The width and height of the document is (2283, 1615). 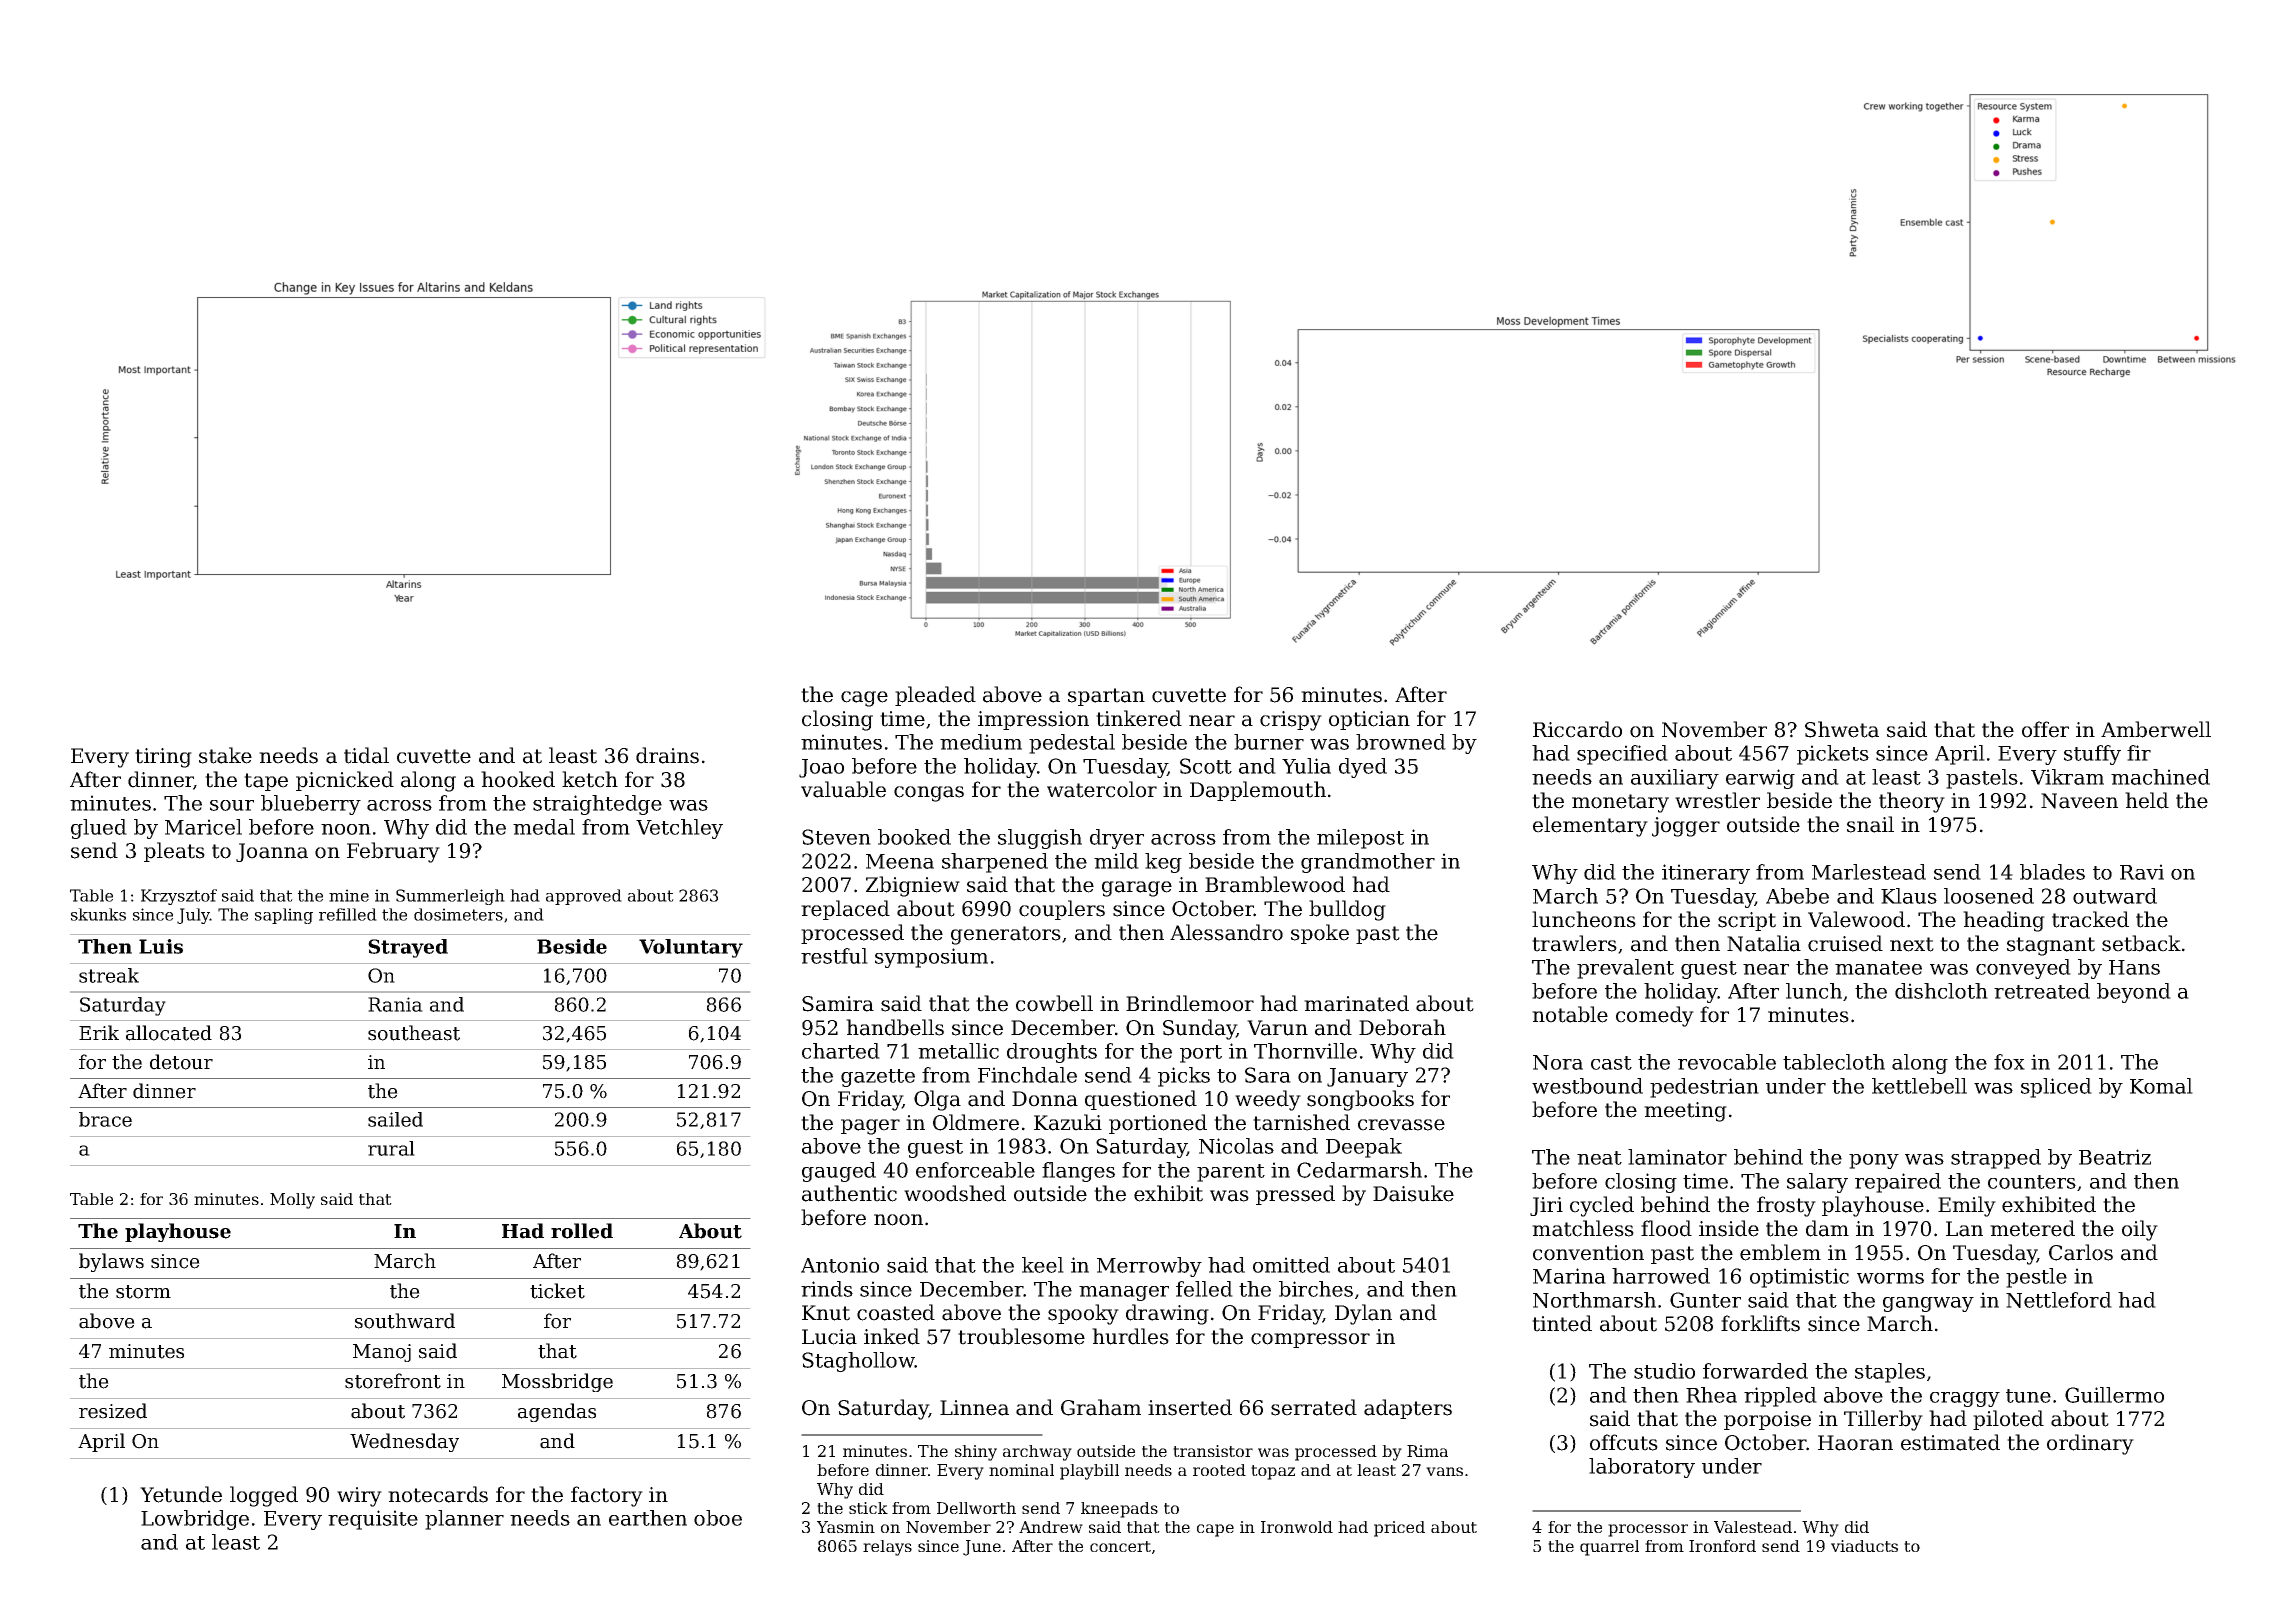 What do you see at coordinates (2114, 1395) in the document?
I see `Guillermo` at bounding box center [2114, 1395].
